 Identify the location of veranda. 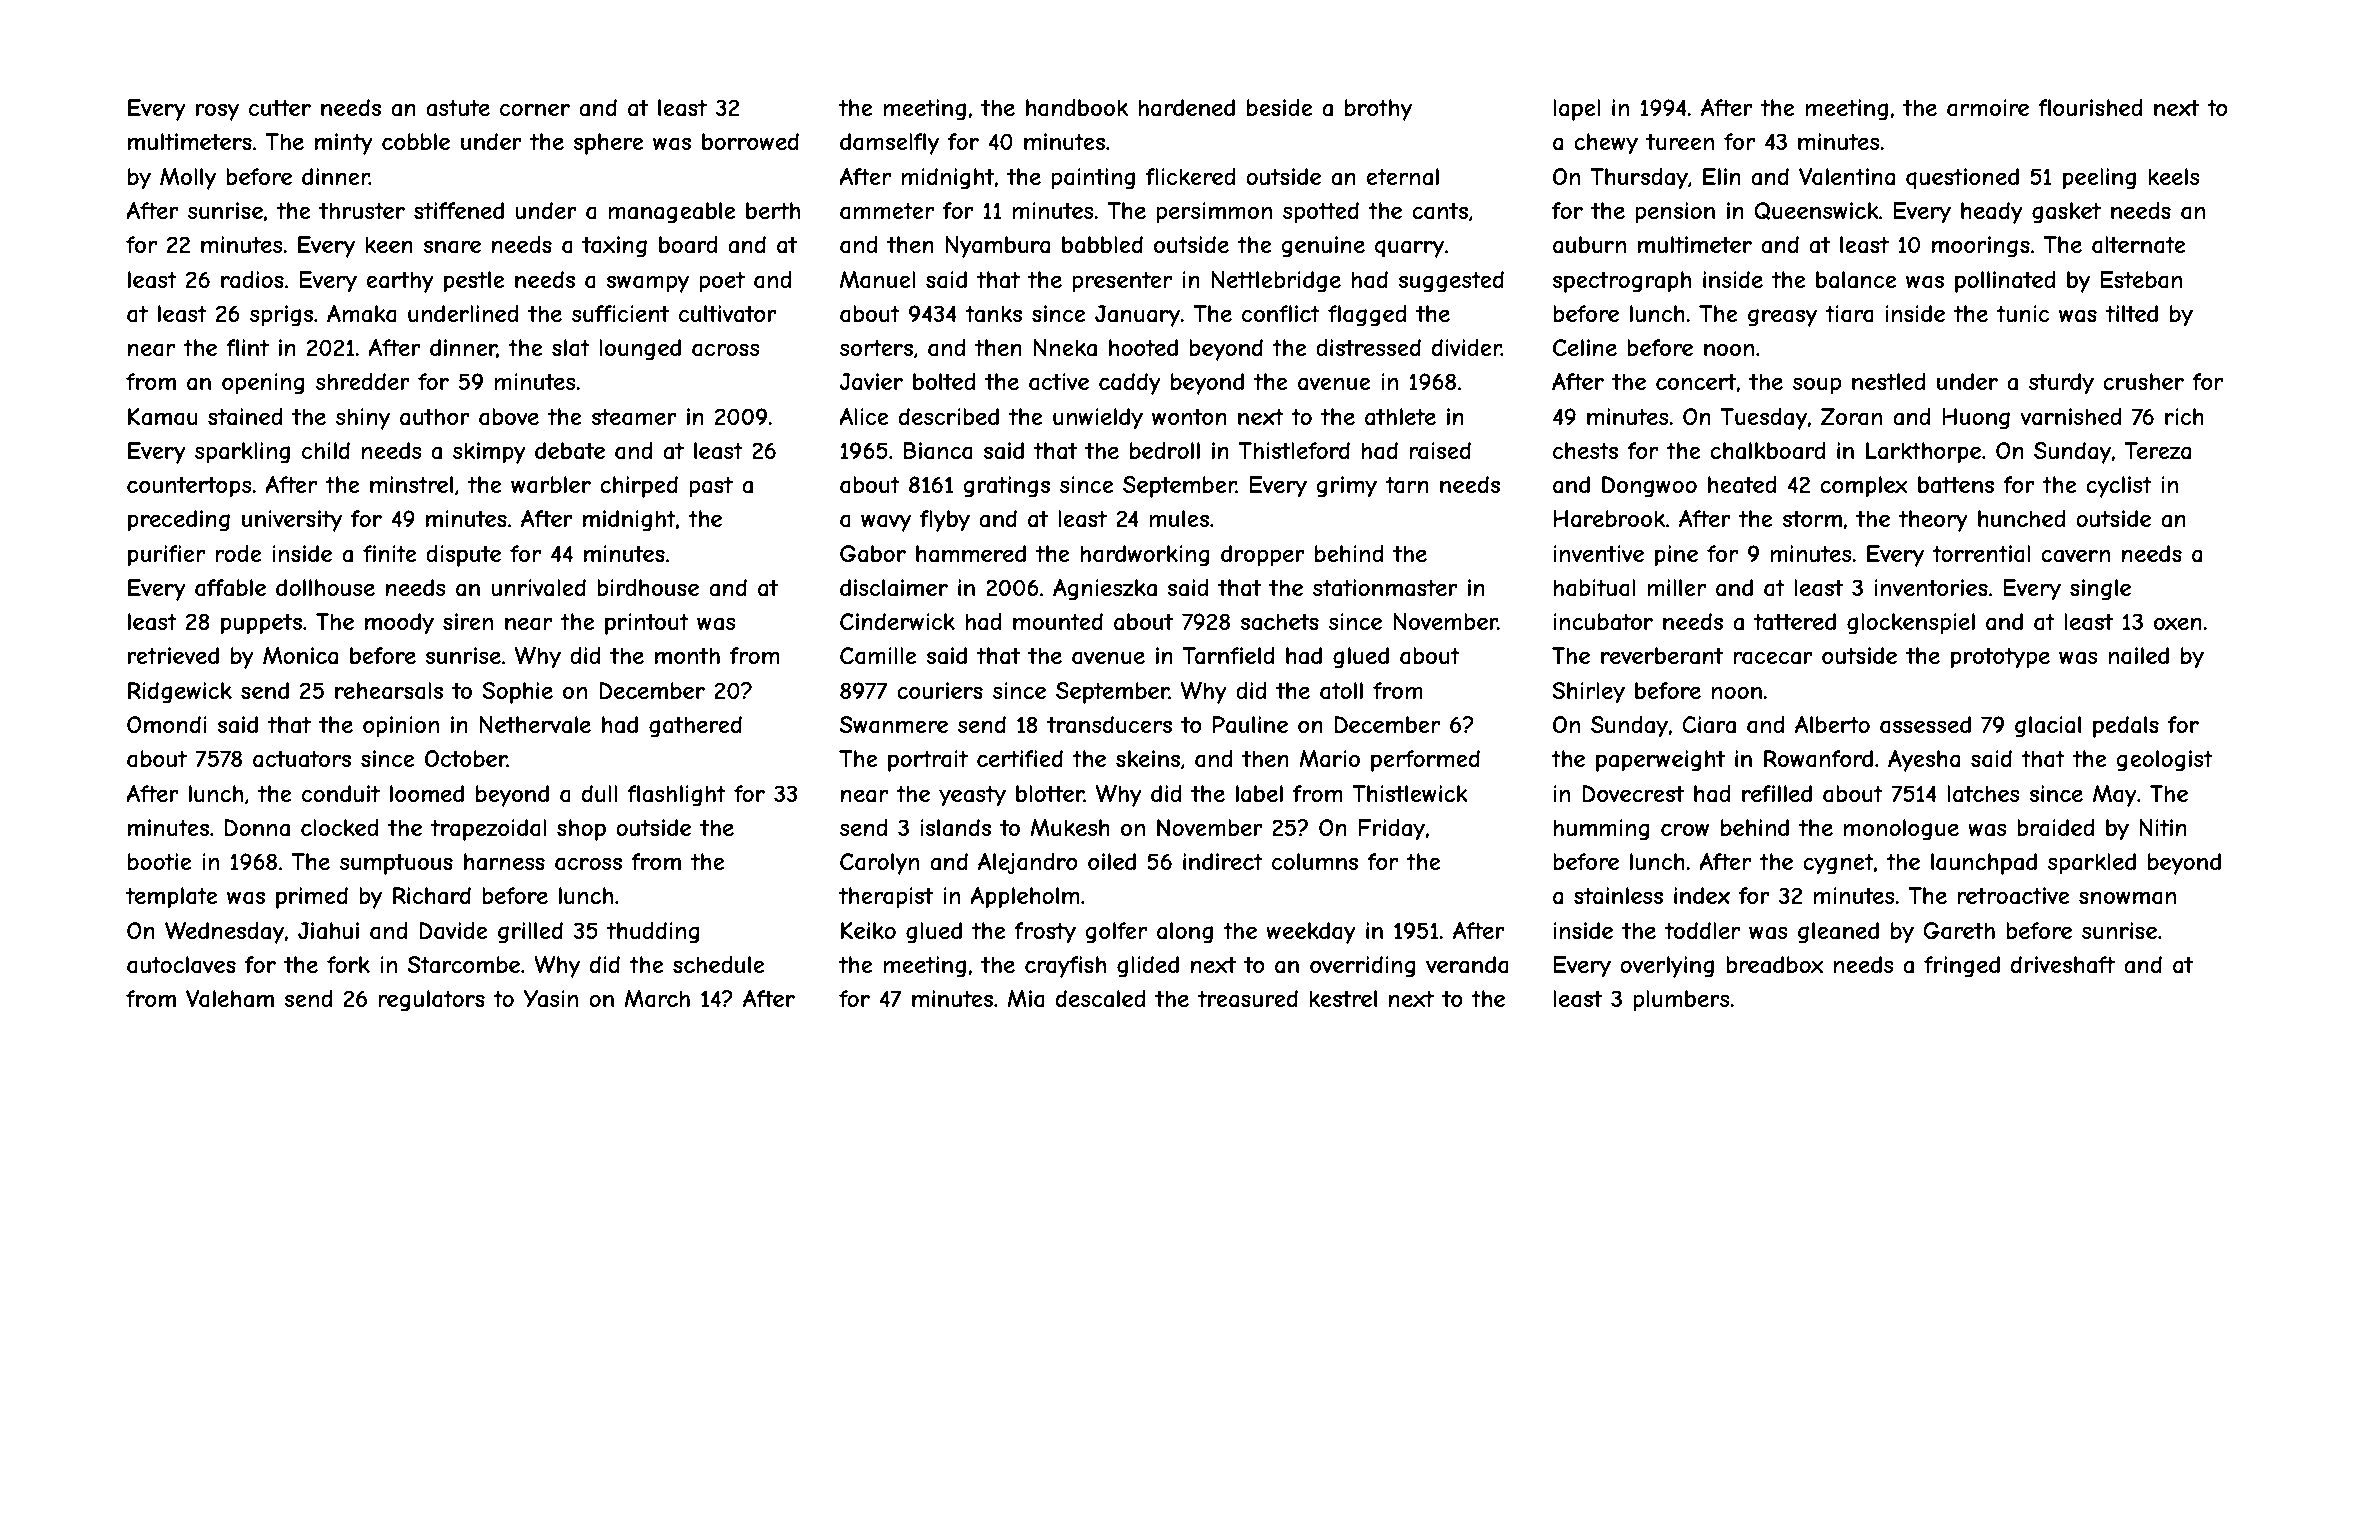
(1467, 965).
